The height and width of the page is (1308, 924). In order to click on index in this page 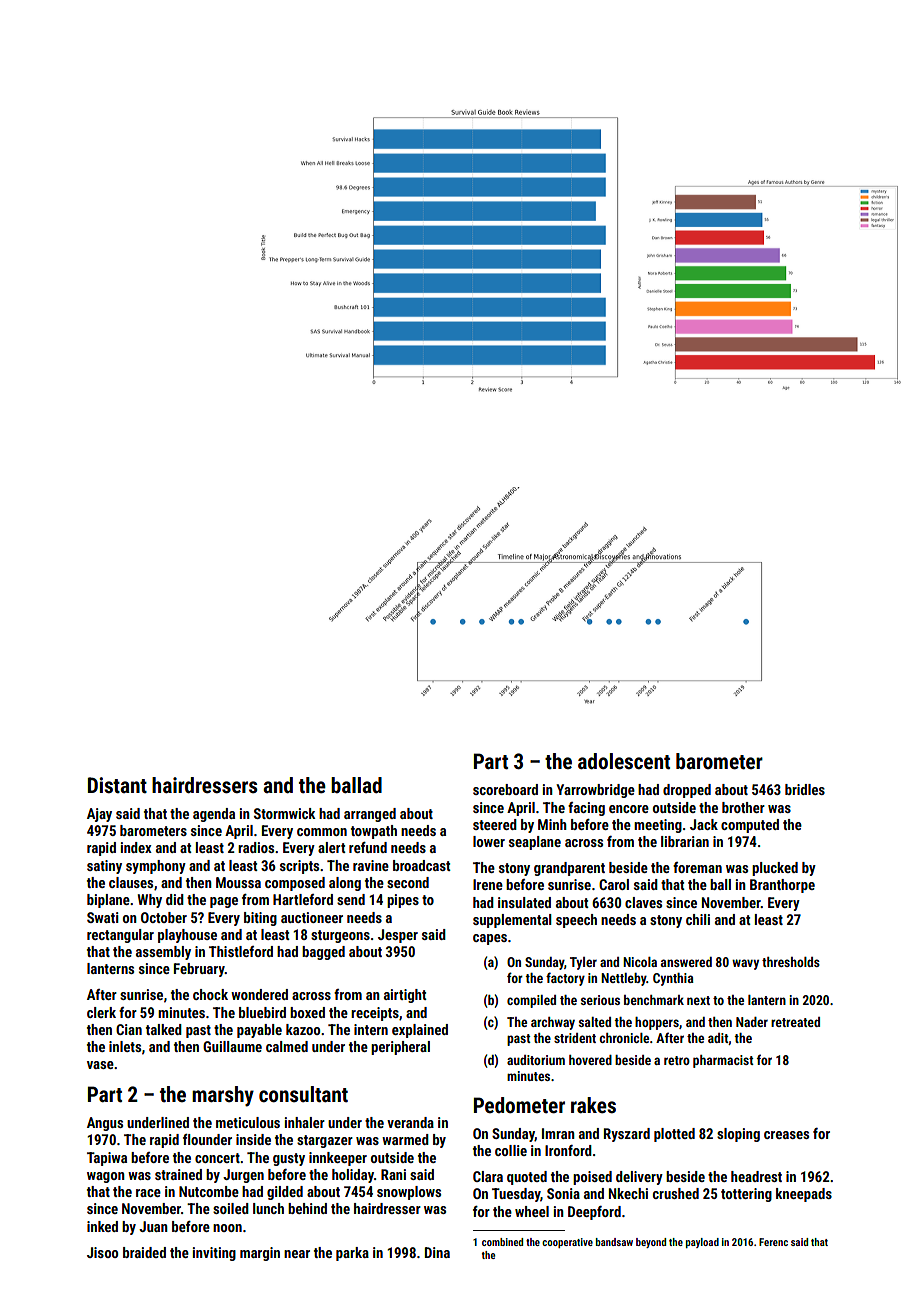, I will do `click(136, 847)`.
